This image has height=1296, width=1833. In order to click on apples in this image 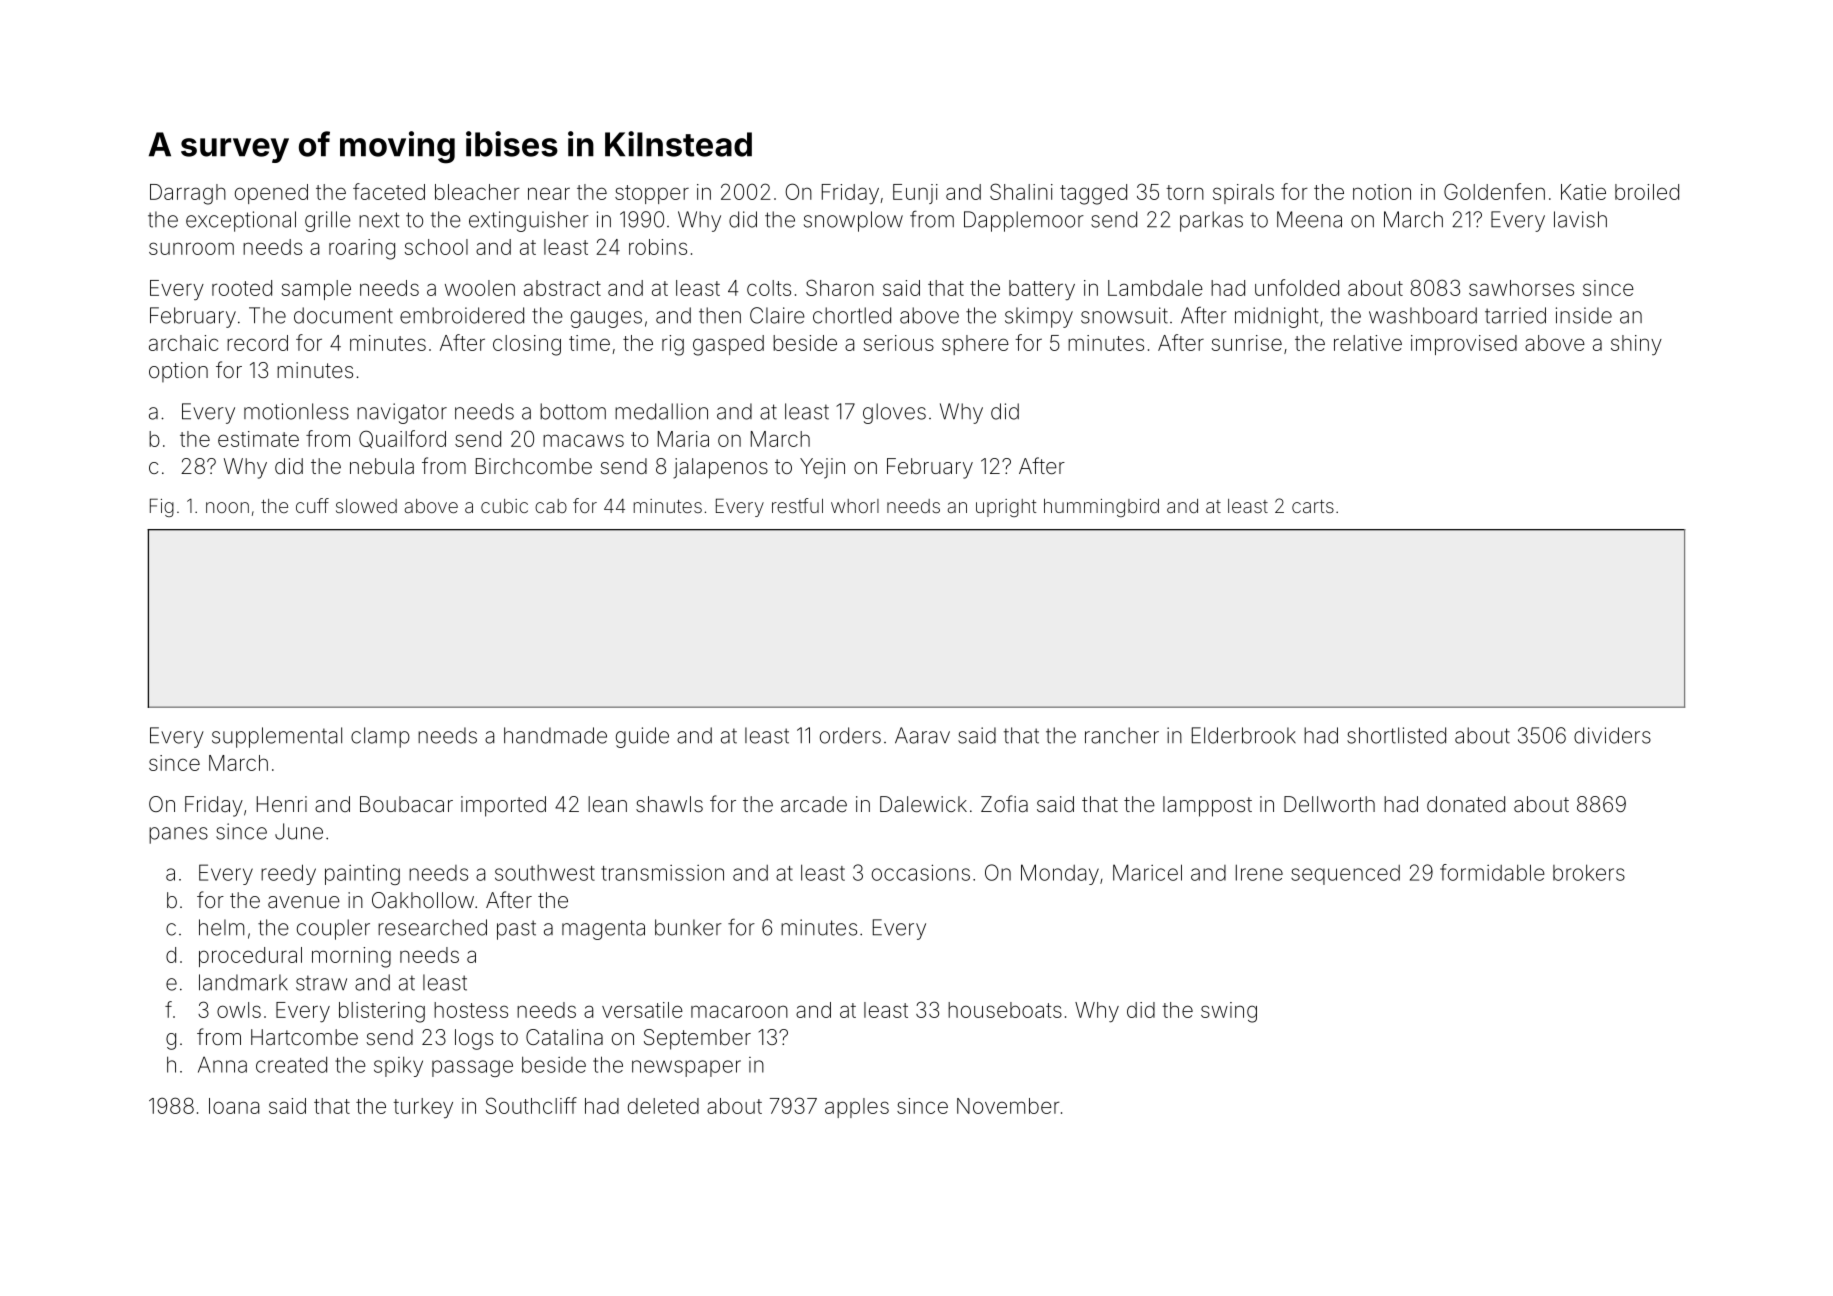, I will do `click(857, 1108)`.
